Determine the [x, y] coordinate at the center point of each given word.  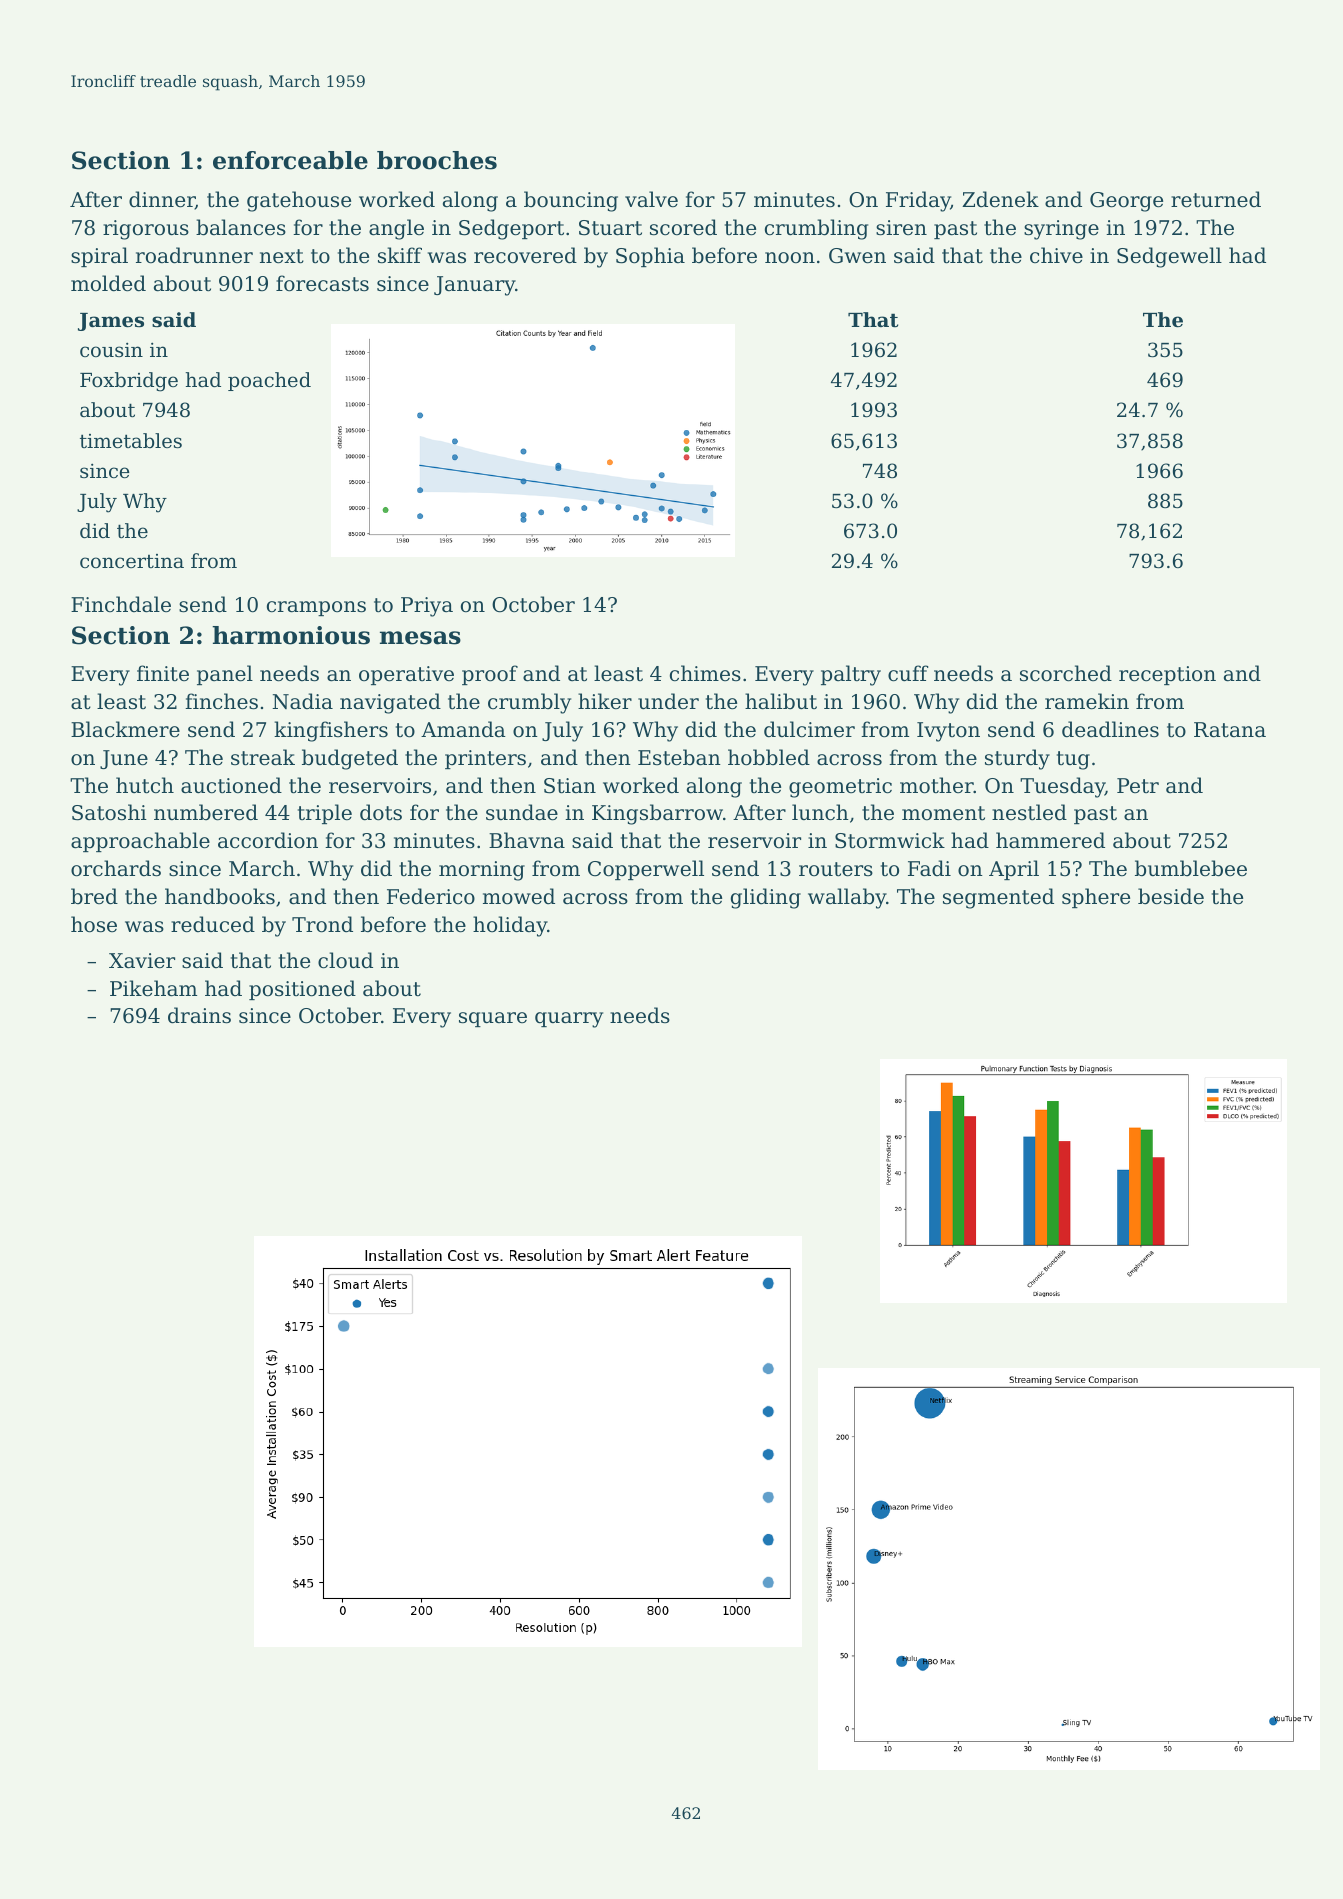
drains [199, 1015]
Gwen [857, 256]
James [111, 322]
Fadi [929, 868]
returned [1216, 199]
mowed [519, 896]
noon [790, 258]
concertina [132, 561]
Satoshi [109, 812]
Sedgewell [1169, 257]
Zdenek [1000, 199]
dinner [162, 200]
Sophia [650, 257]
